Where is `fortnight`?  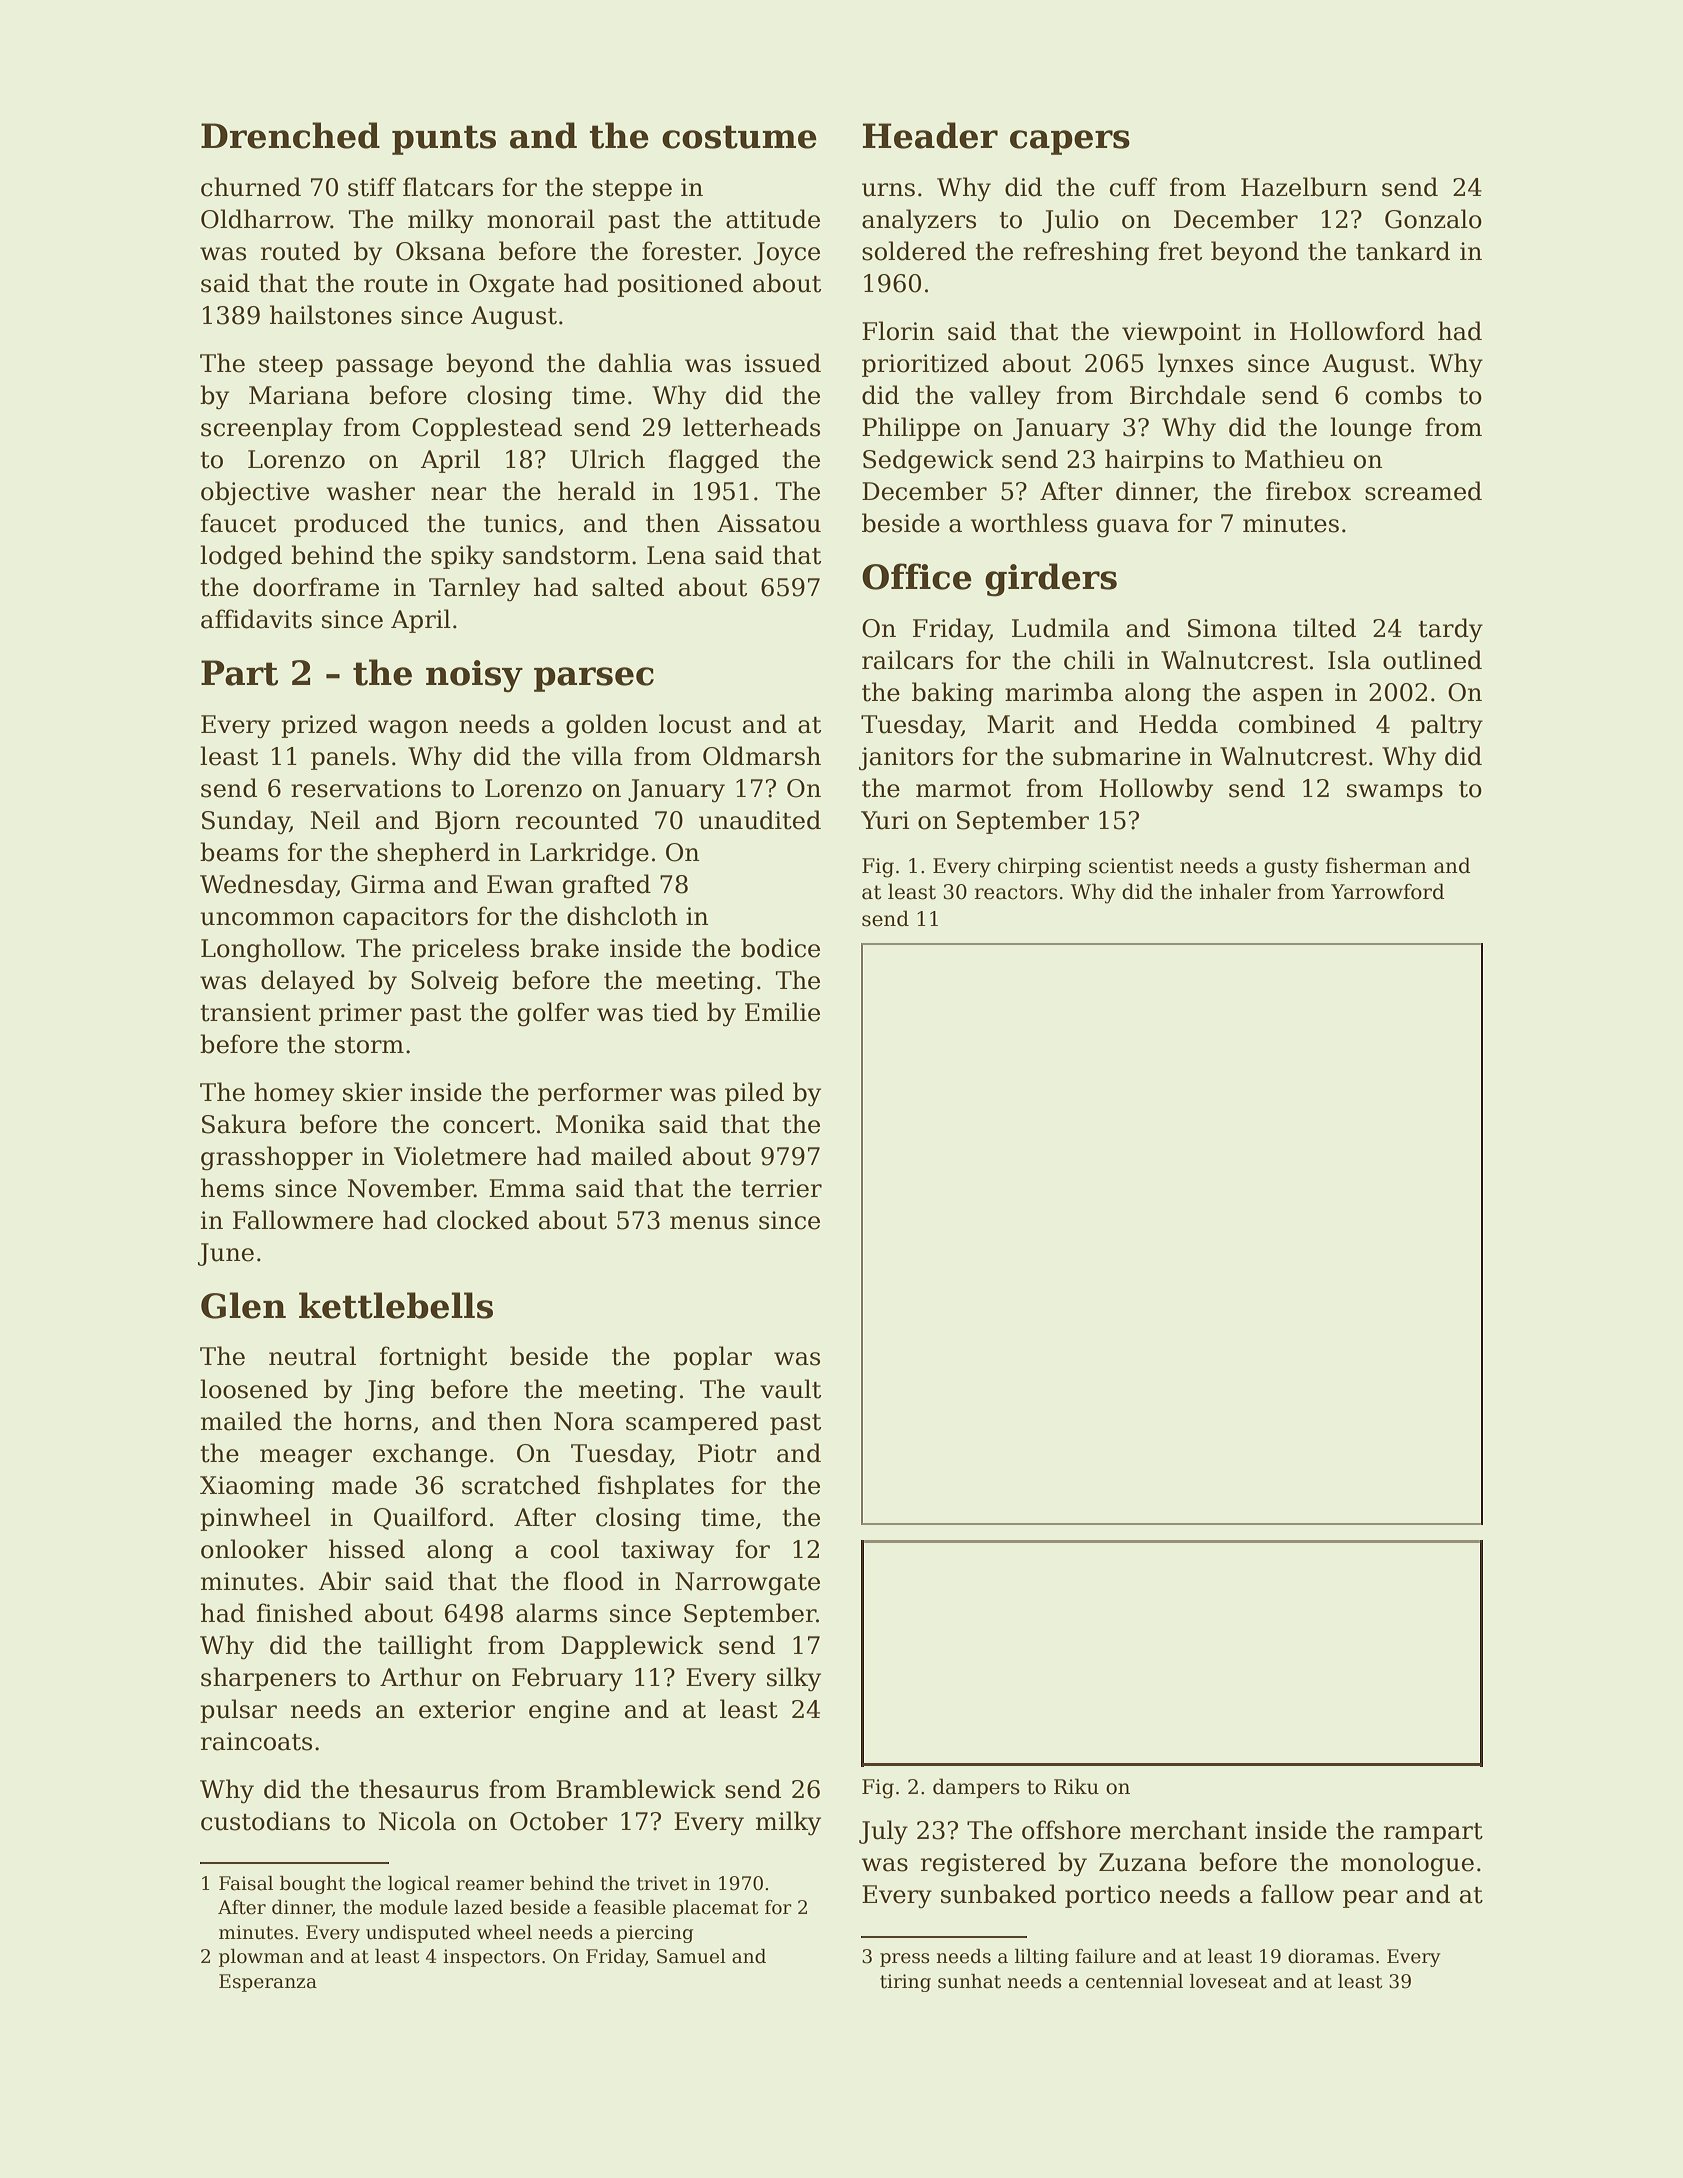 fortnight is located at coordinates (433, 1358).
